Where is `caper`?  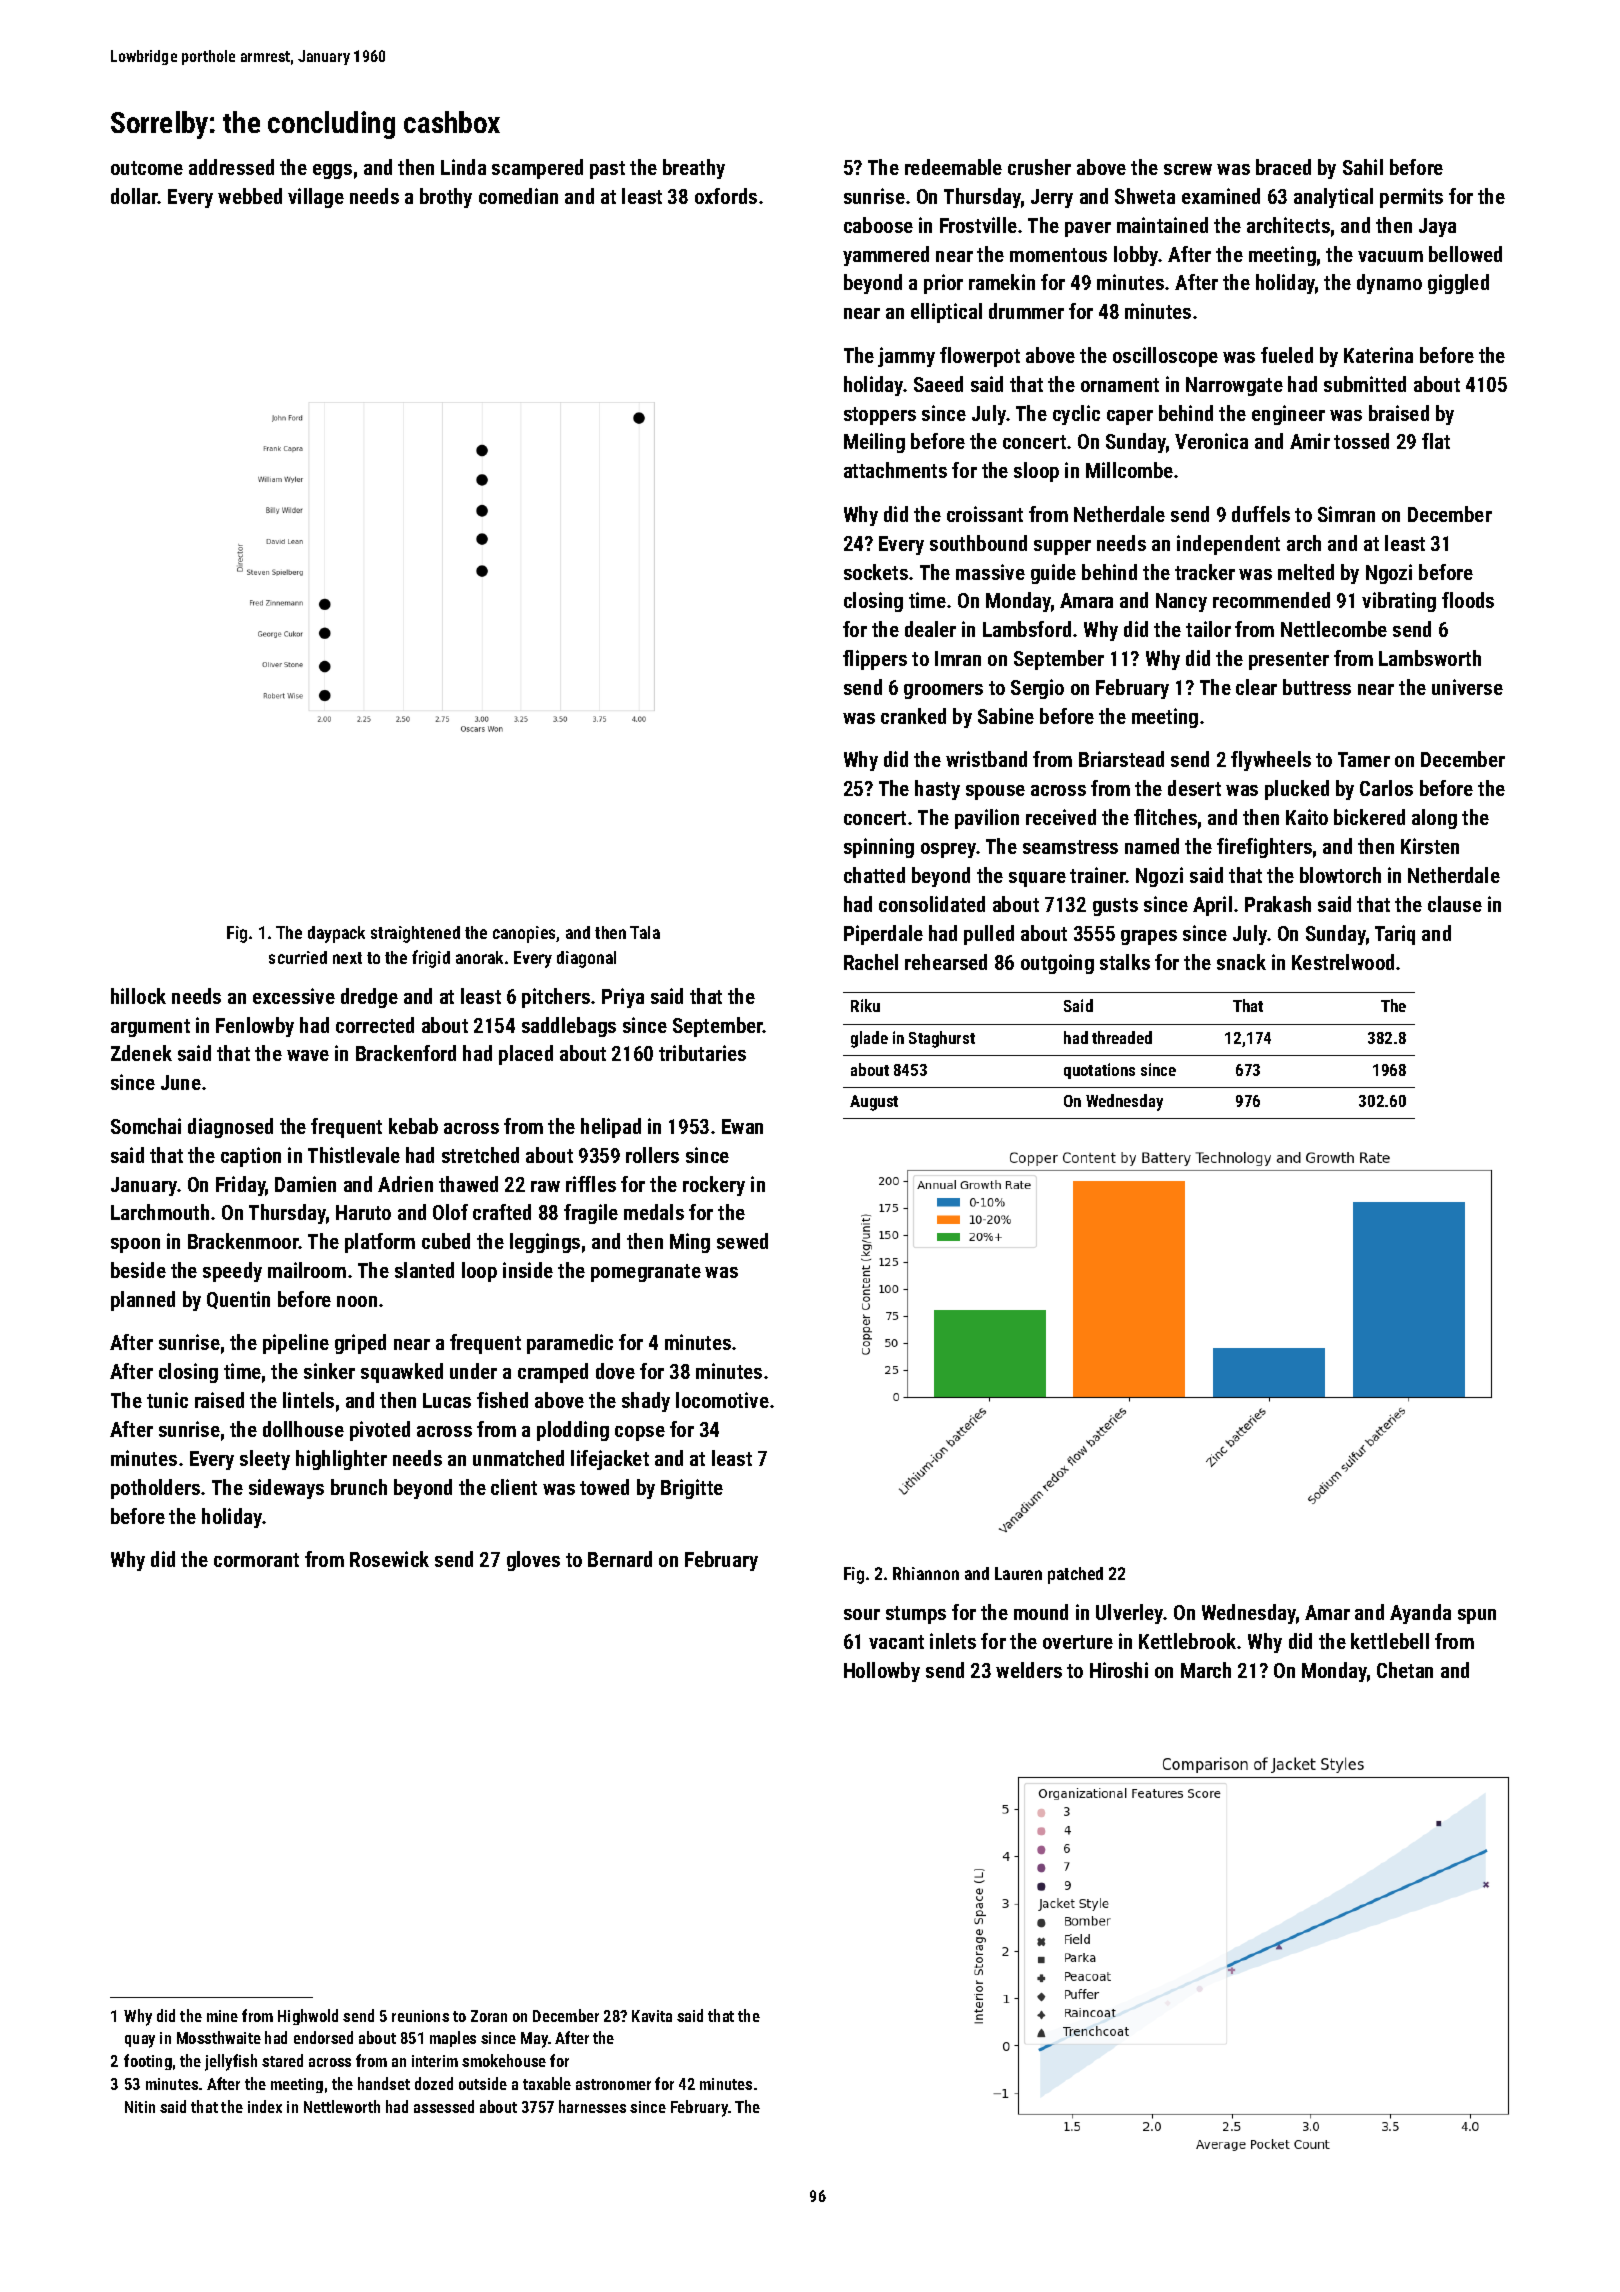
caper is located at coordinates (1130, 417).
